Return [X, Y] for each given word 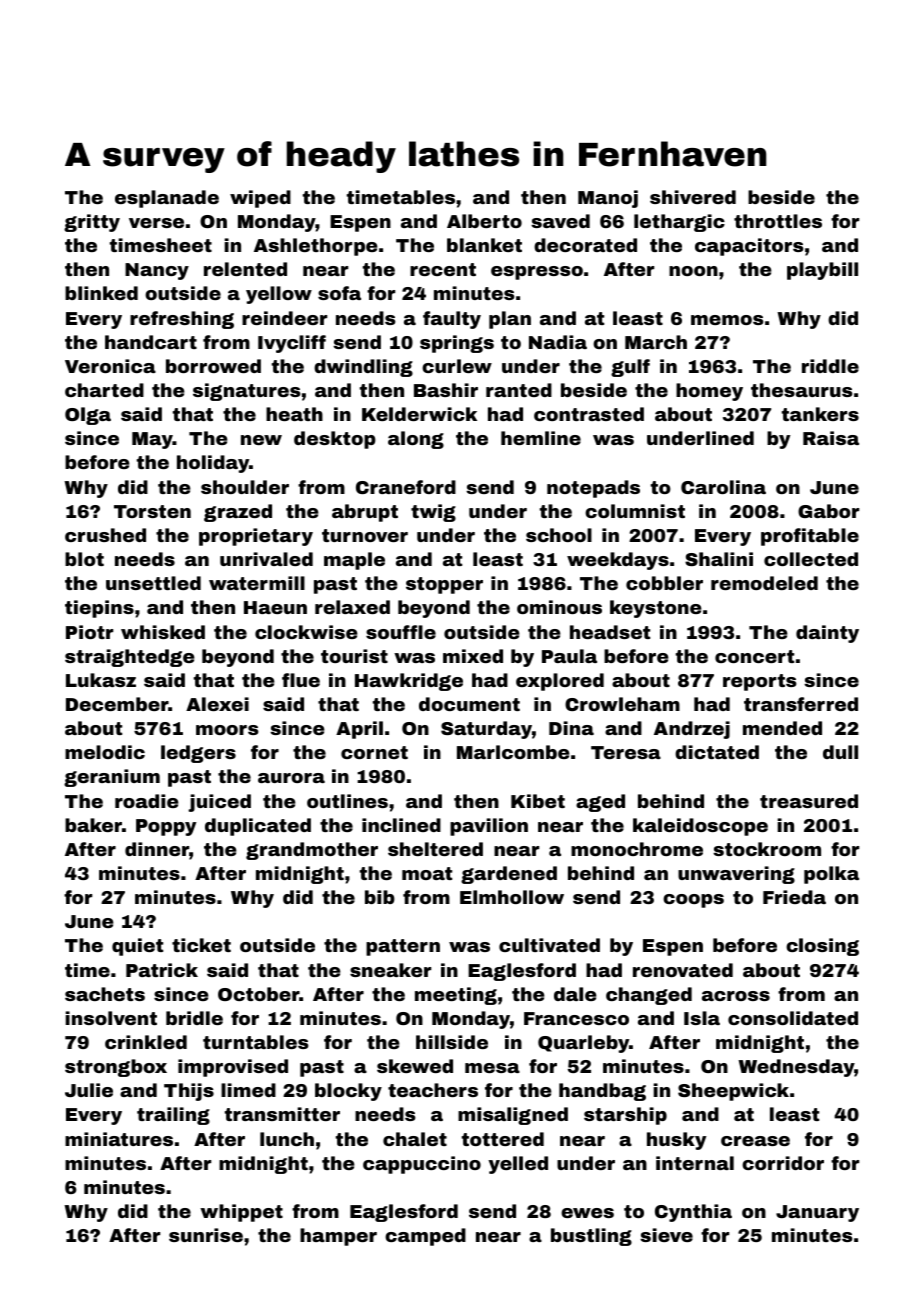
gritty [92, 223]
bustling [591, 1237]
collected [811, 559]
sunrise [206, 1235]
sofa [339, 293]
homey [709, 392]
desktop [335, 440]
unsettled [153, 583]
